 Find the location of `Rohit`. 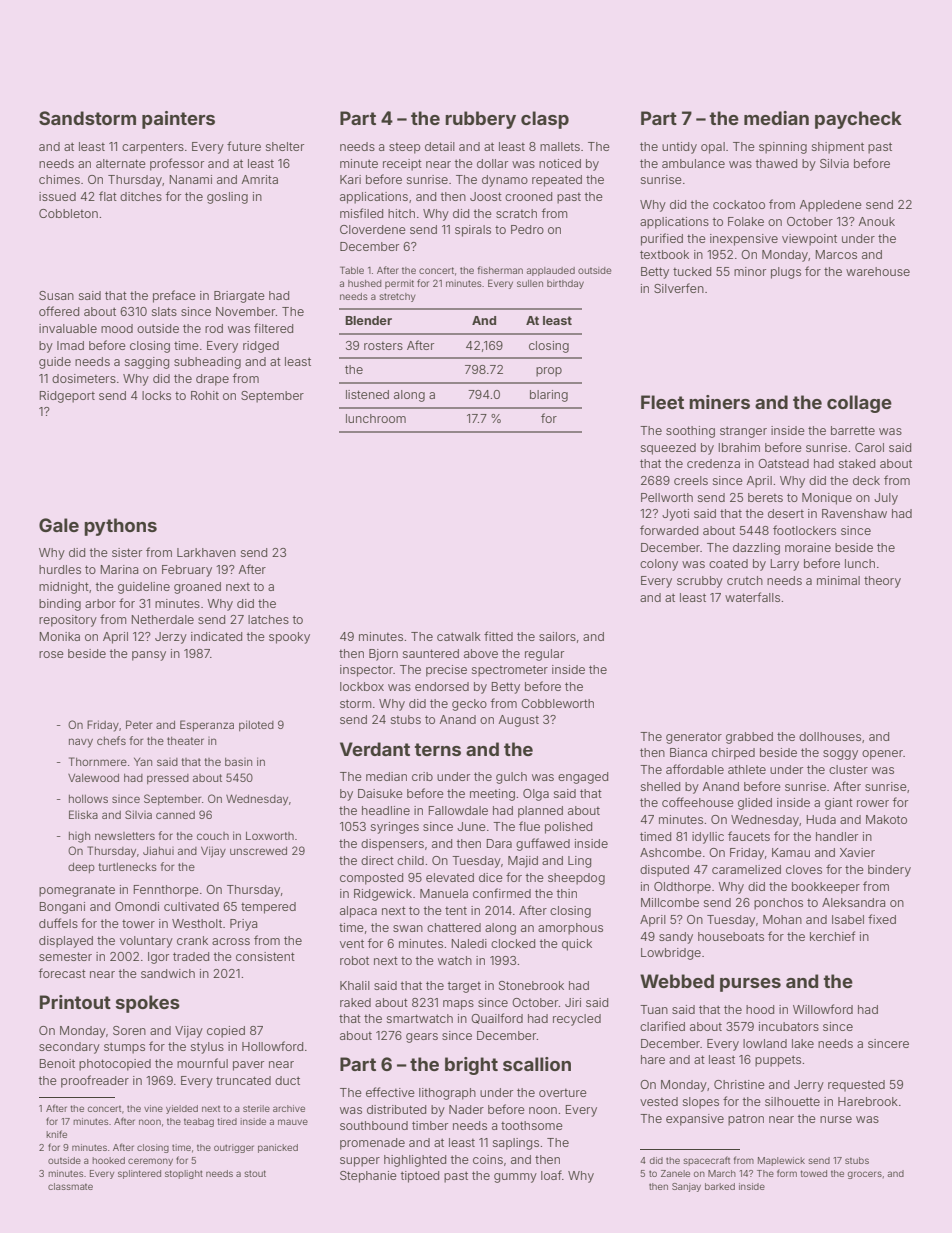

Rohit is located at coordinates (205, 395).
